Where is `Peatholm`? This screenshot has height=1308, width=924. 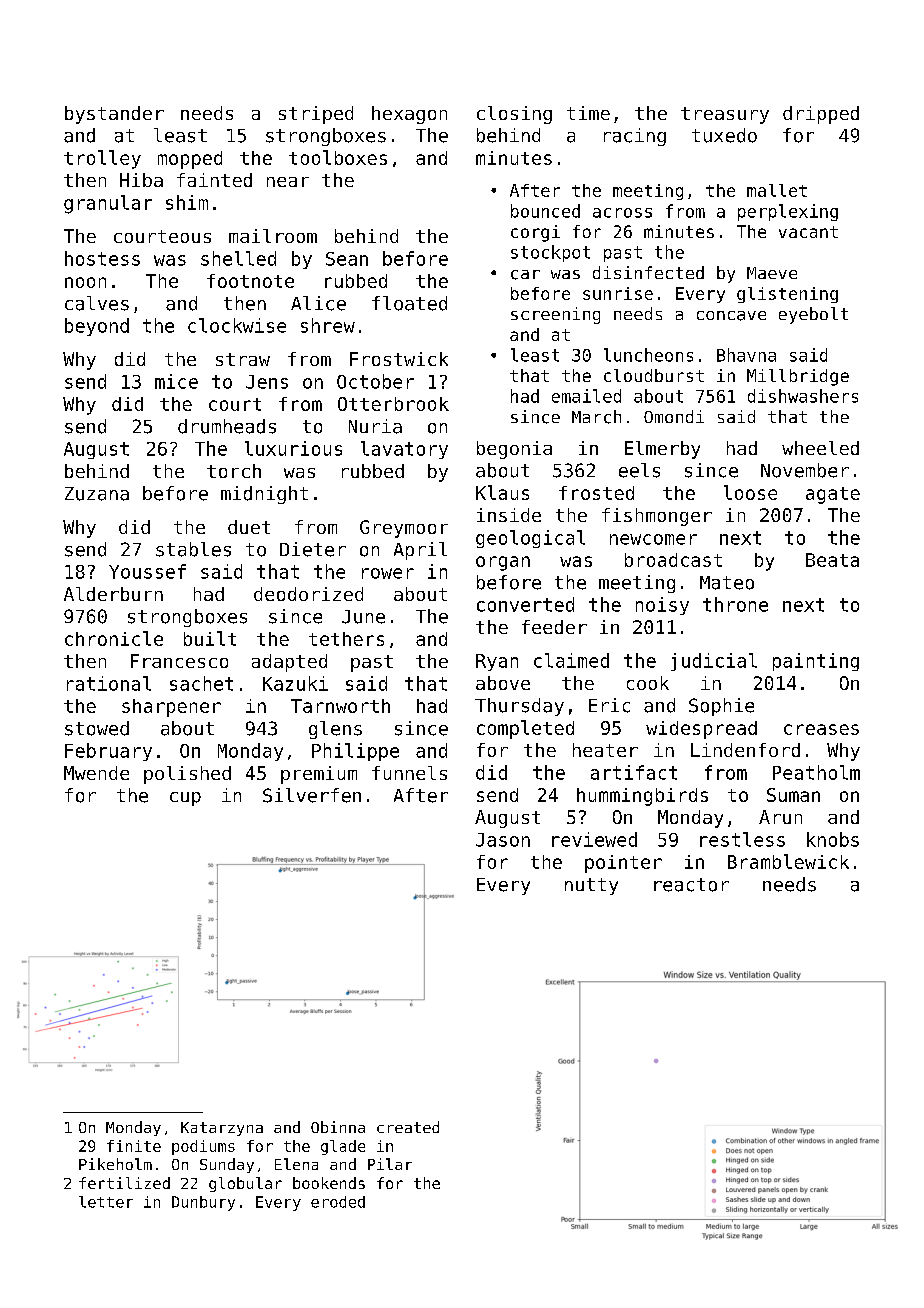 Peatholm is located at coordinates (816, 772).
